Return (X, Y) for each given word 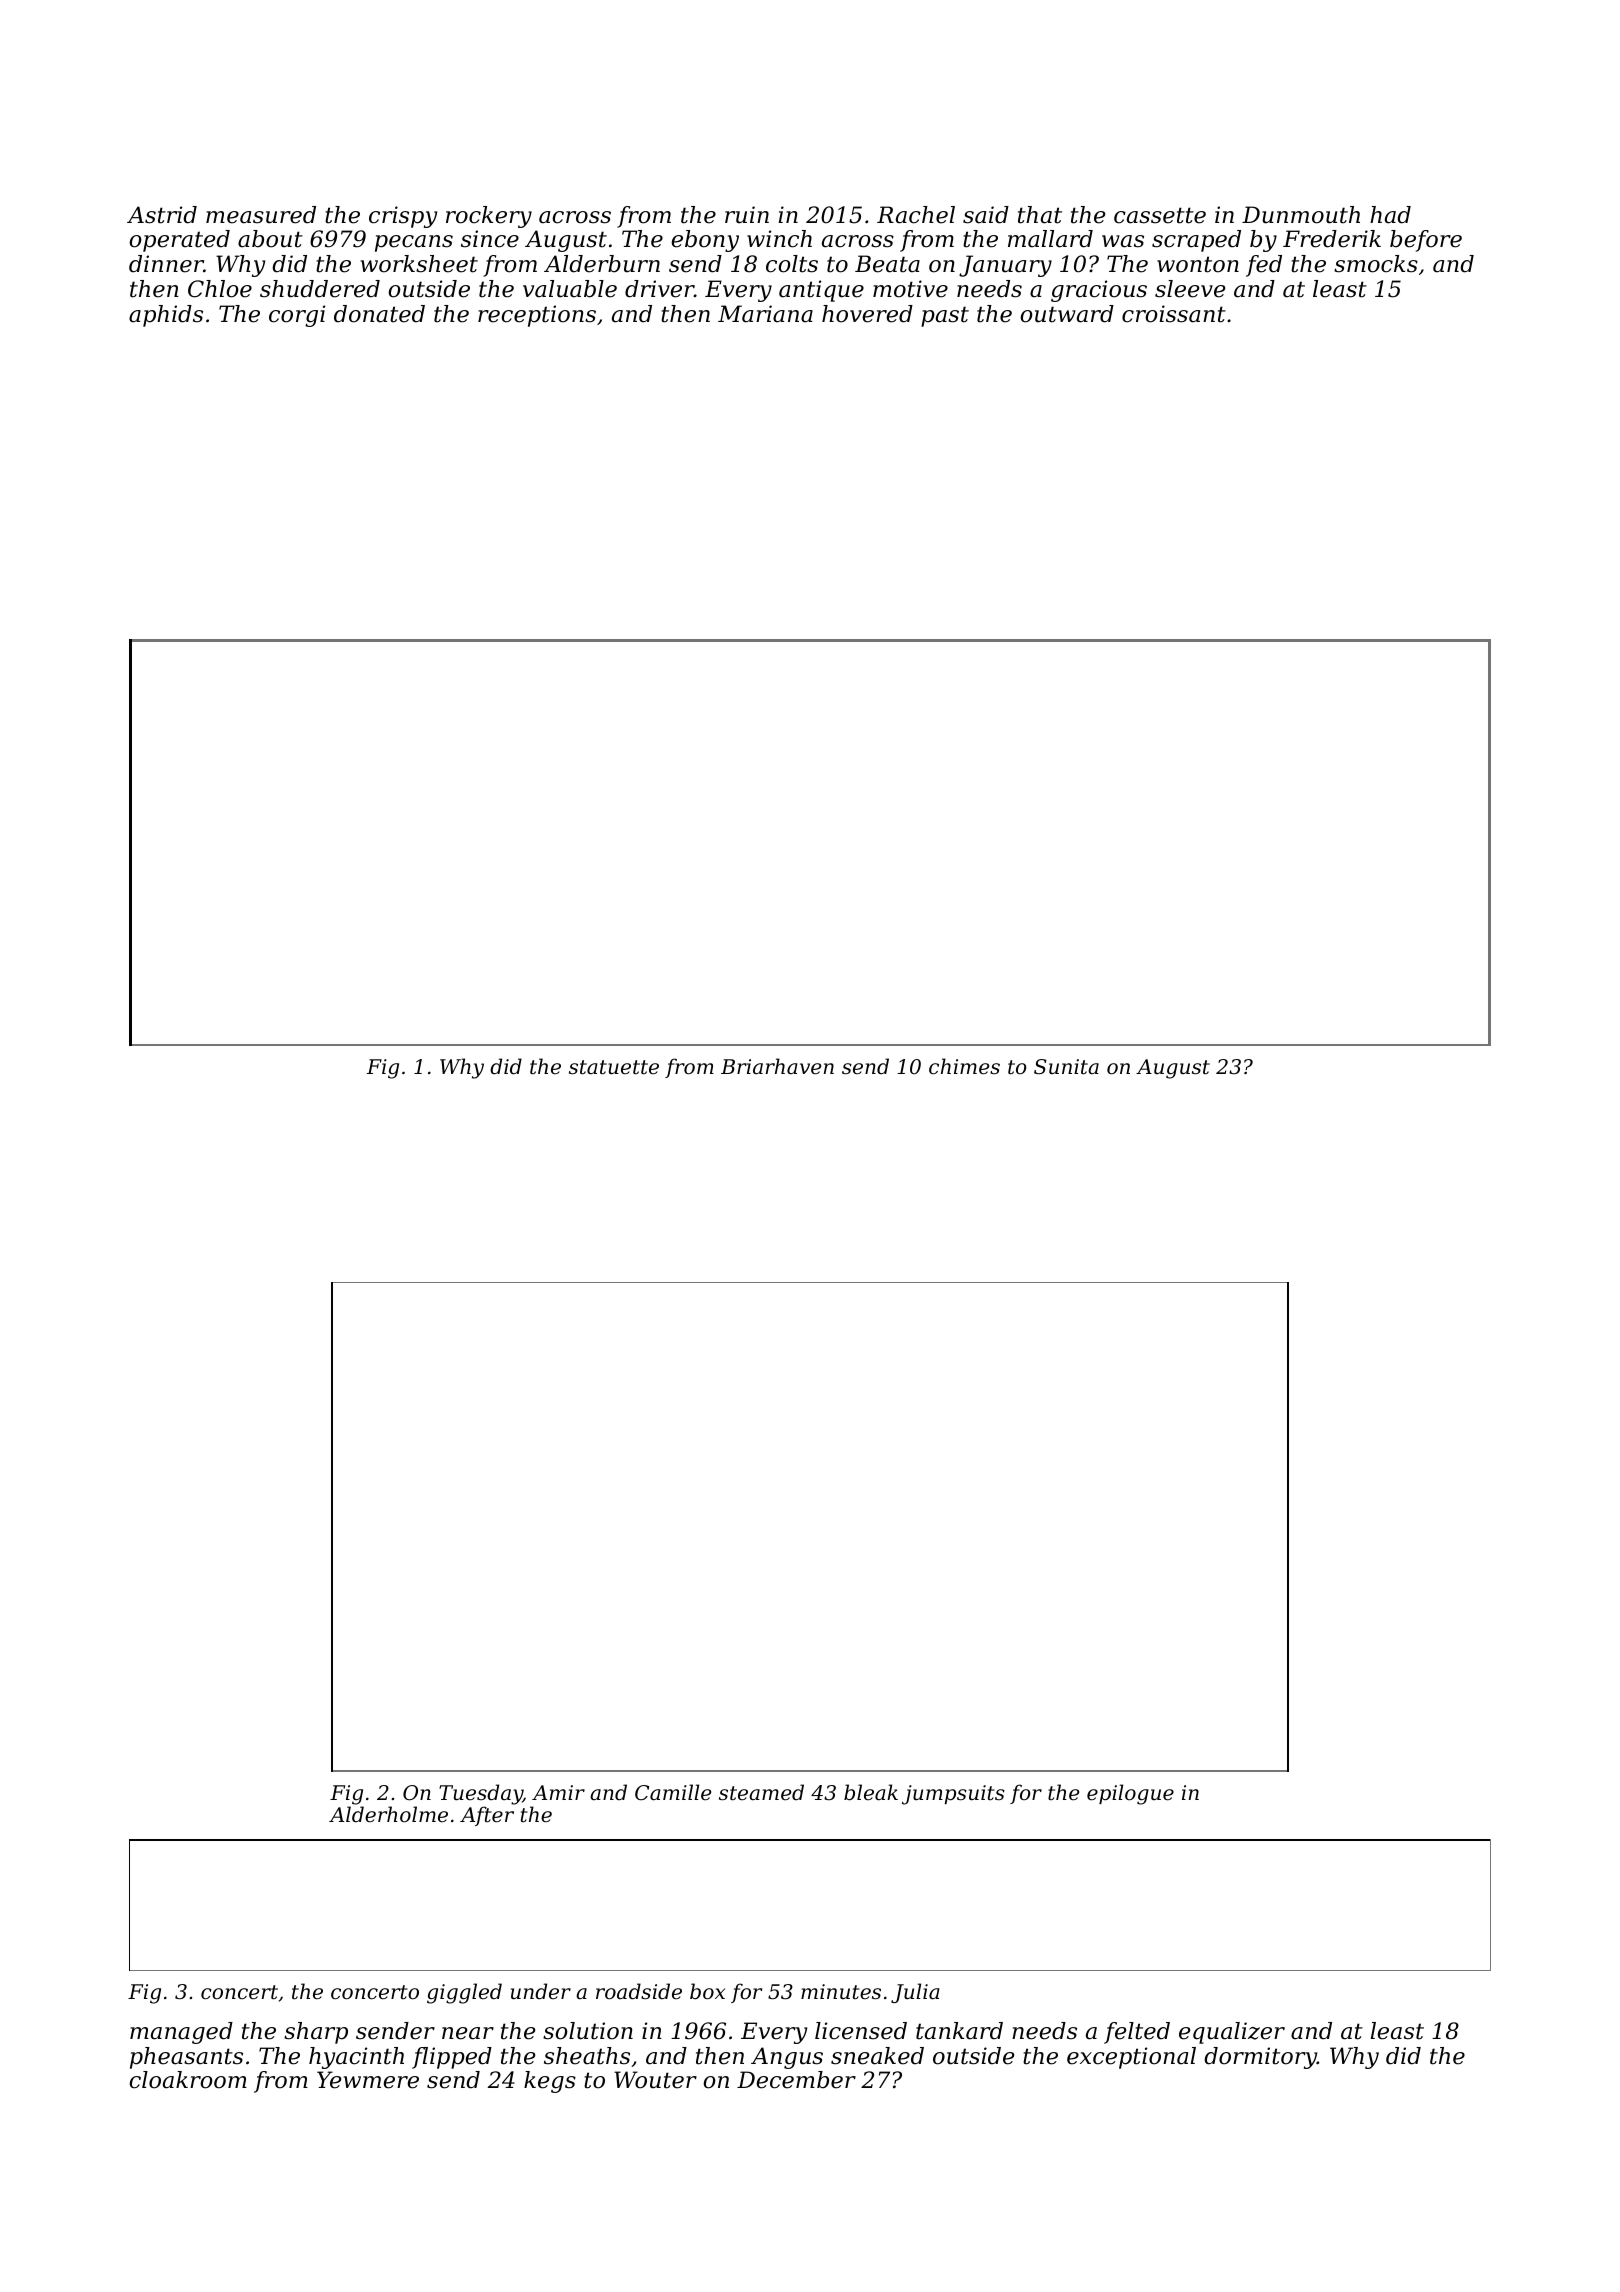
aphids (166, 316)
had (1390, 215)
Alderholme (388, 1814)
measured (261, 215)
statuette (614, 1067)
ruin (747, 215)
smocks (1376, 264)
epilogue (1130, 1794)
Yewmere (368, 2080)
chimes (964, 1066)
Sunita (1066, 1067)
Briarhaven (777, 1066)
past (945, 316)
